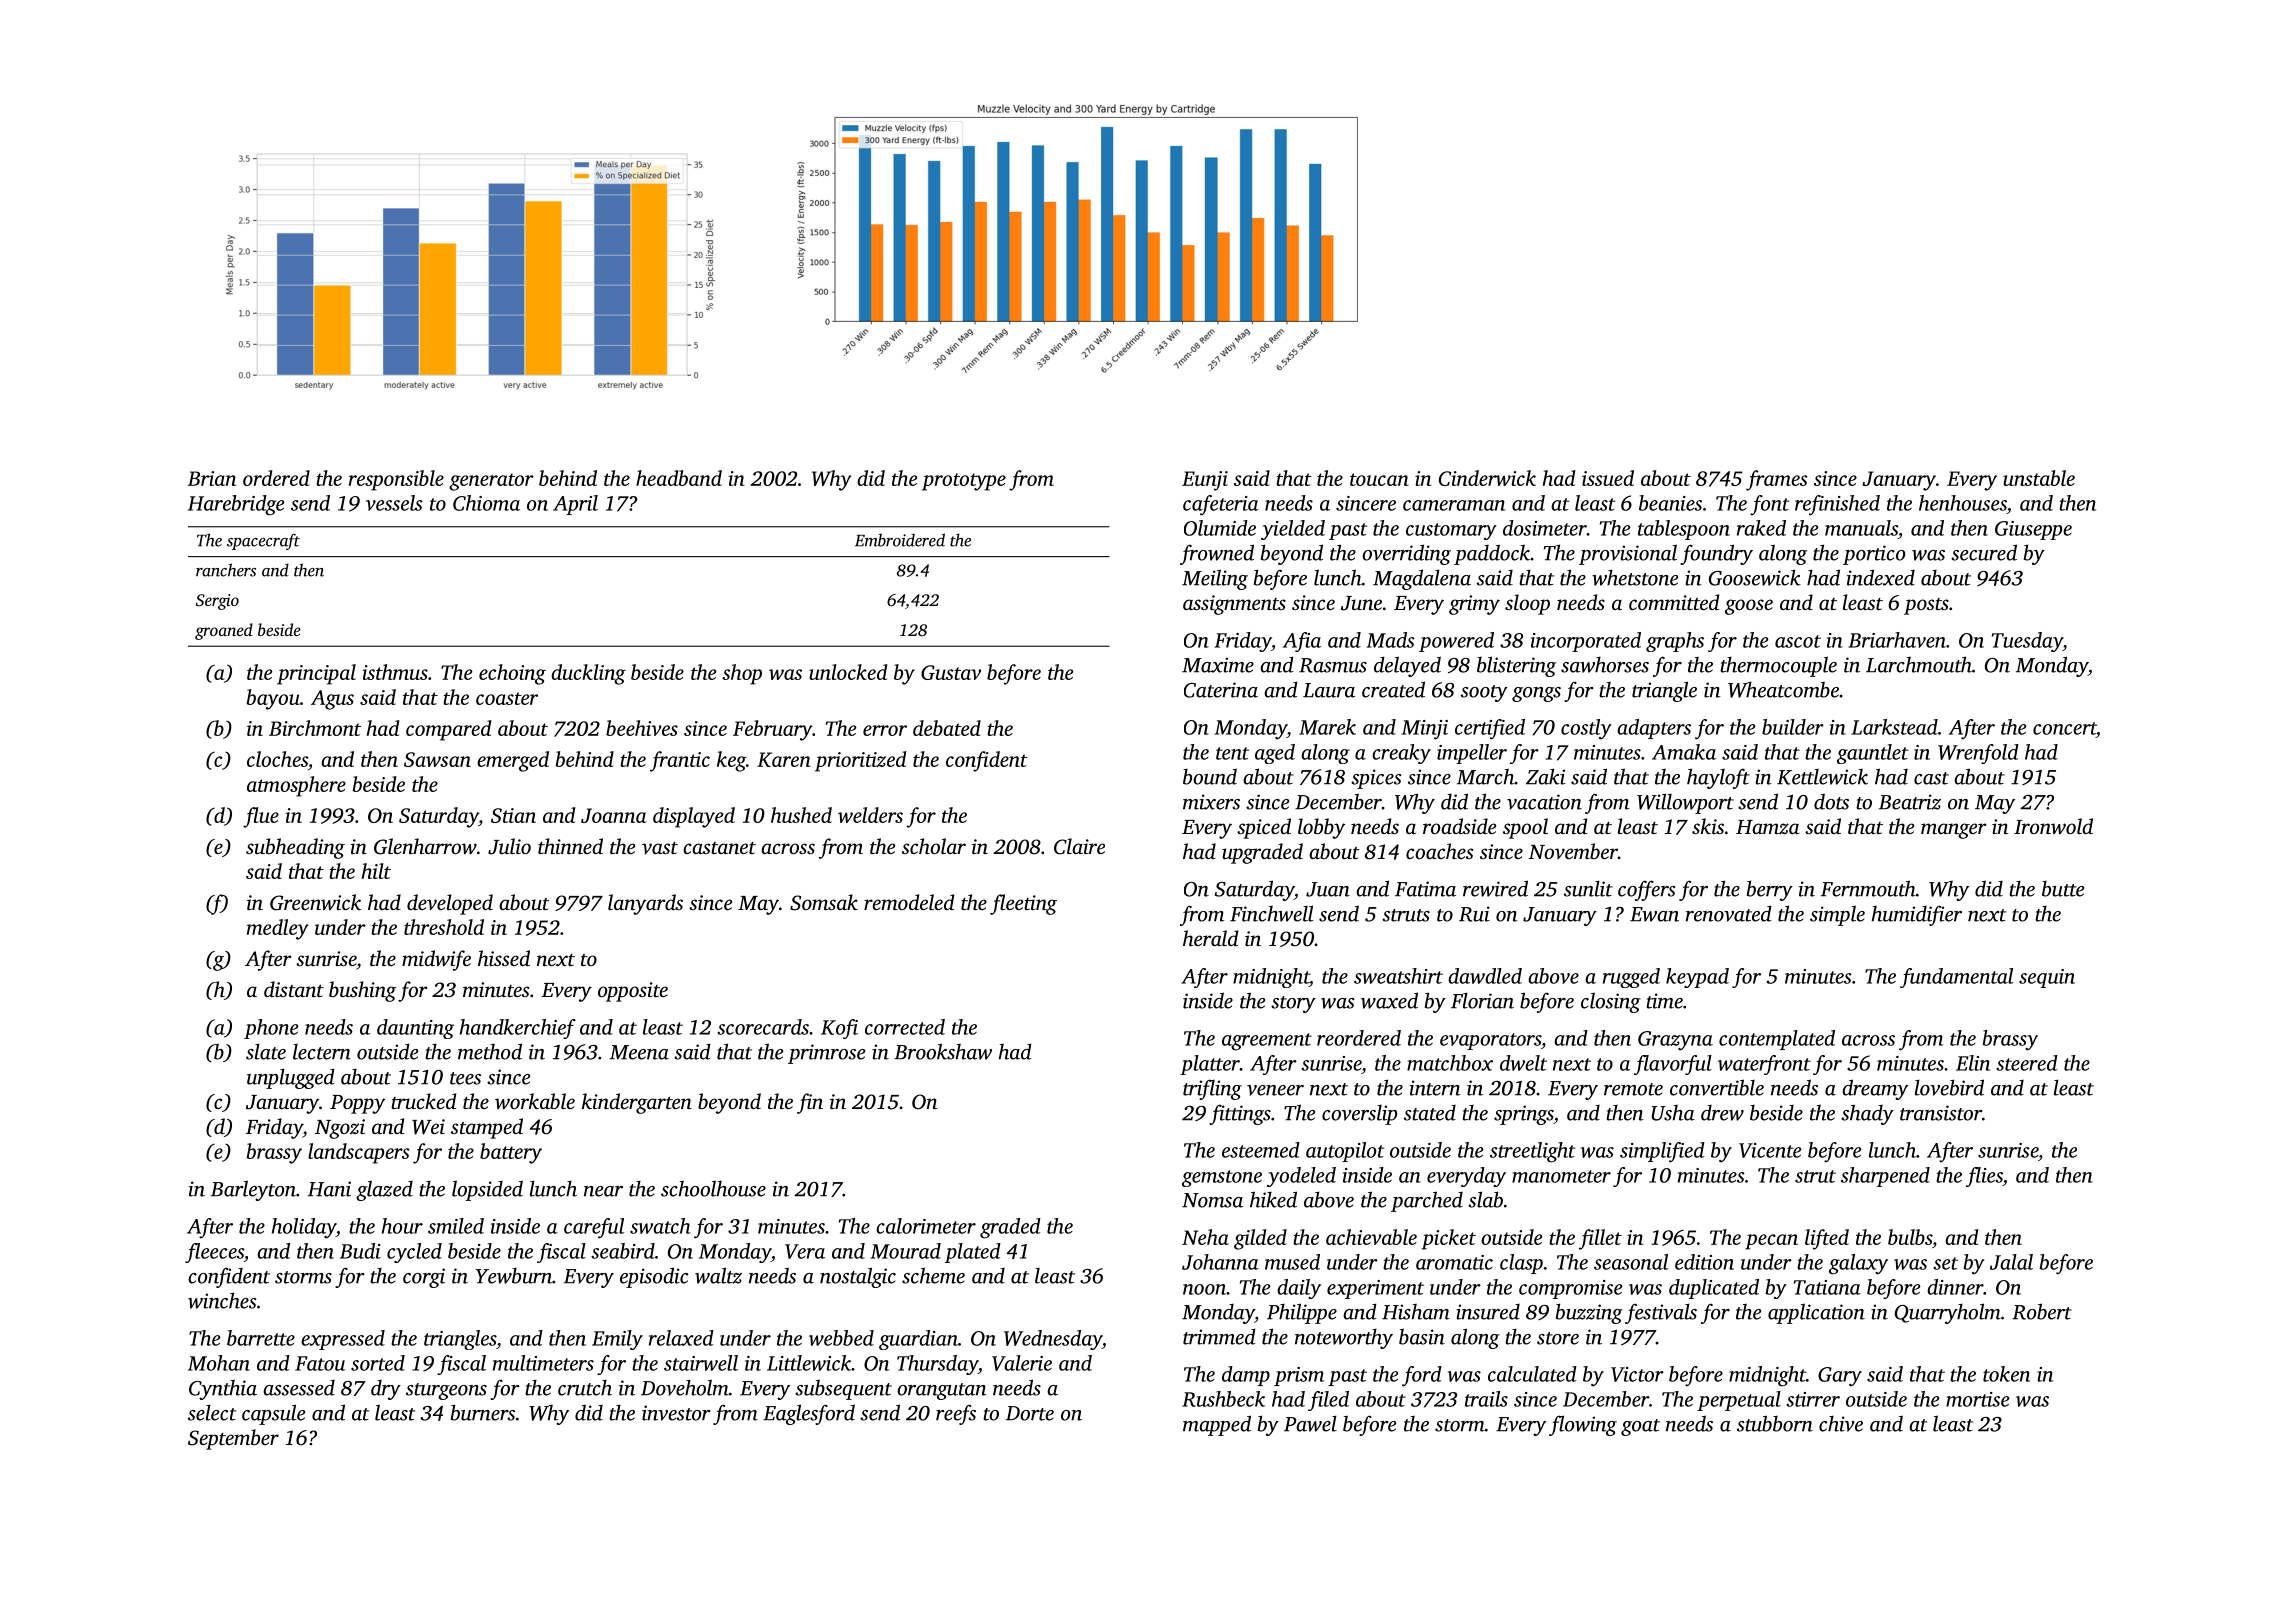 This image has width=2292, height=1620. Describe the element at coordinates (826, 1054) in the image. I see `primrose` at that location.
